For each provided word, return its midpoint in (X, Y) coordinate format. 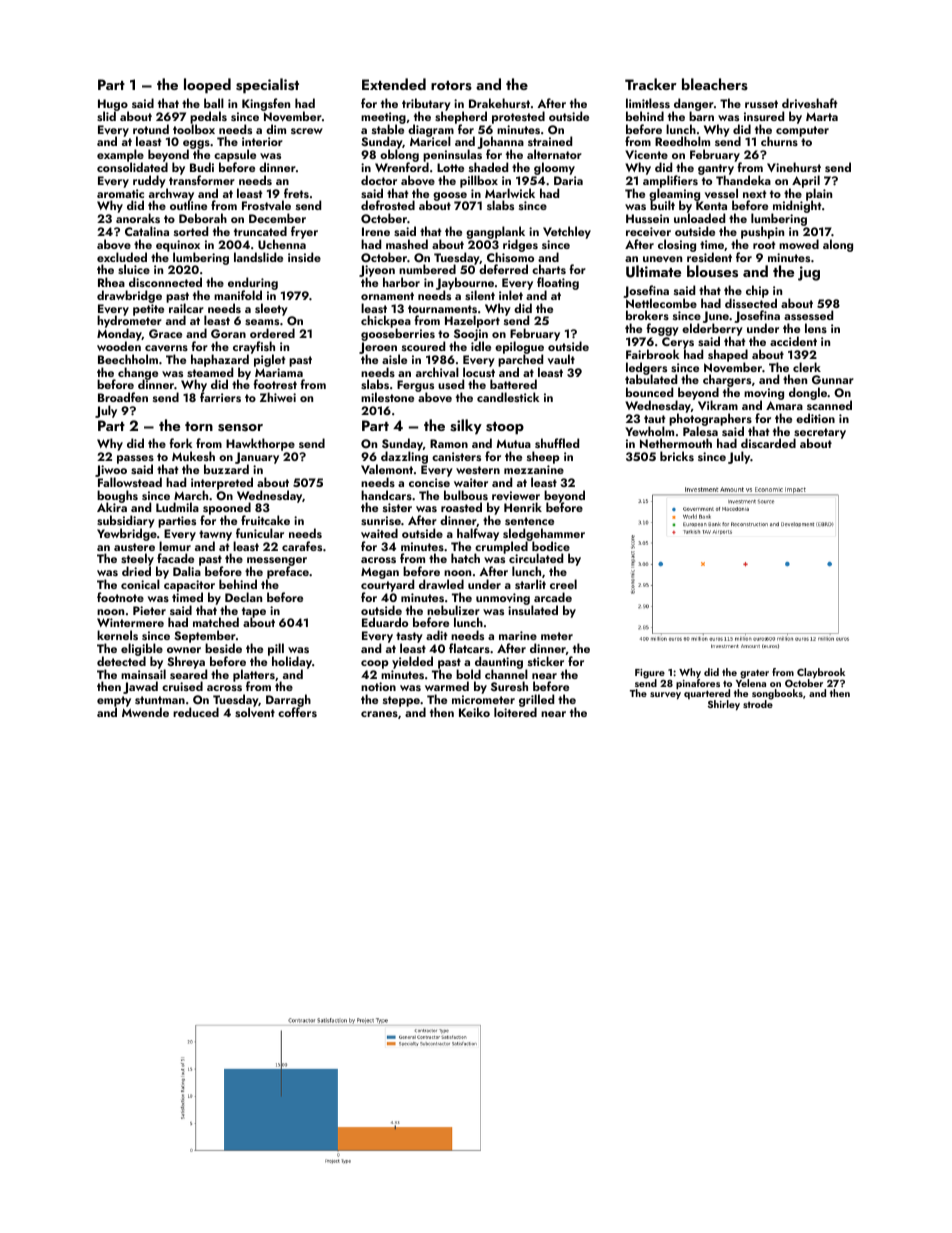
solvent (255, 712)
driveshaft (810, 103)
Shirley (724, 705)
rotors (451, 86)
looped (207, 86)
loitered (515, 712)
